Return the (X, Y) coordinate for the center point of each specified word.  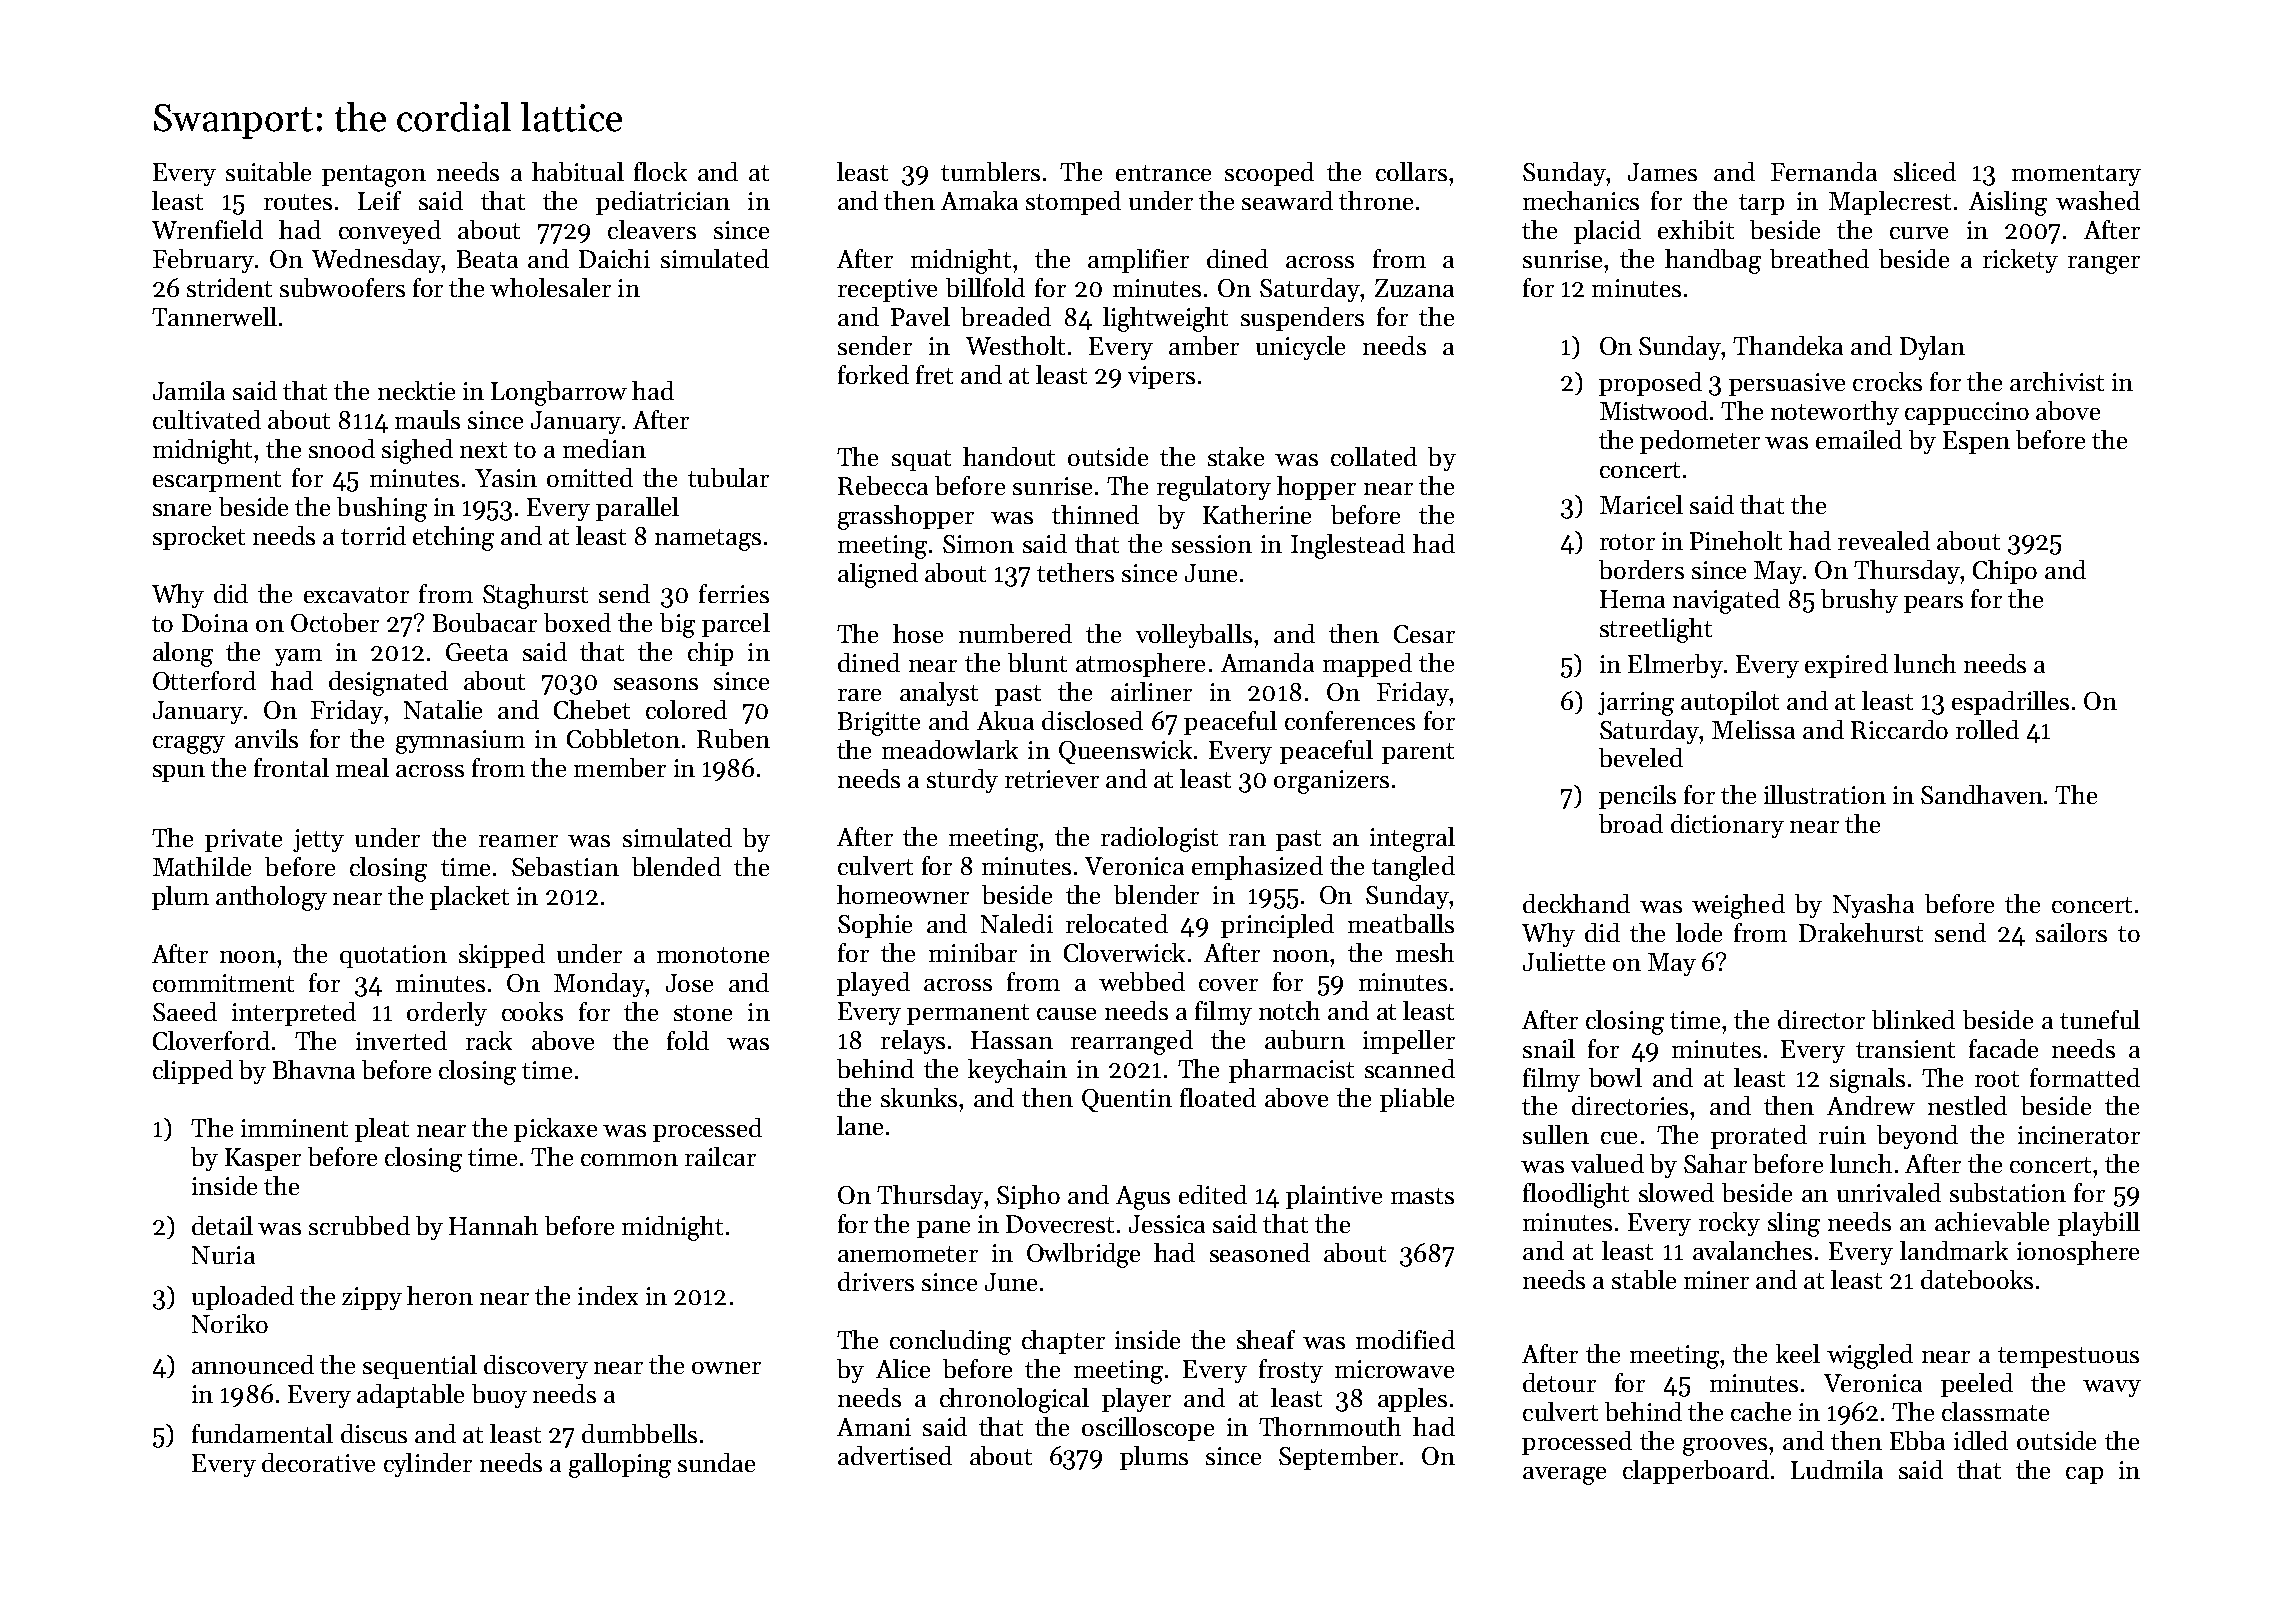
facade (2003, 1048)
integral (1412, 839)
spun (179, 773)
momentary (2076, 175)
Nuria (223, 1255)
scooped (1269, 174)
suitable (268, 171)
